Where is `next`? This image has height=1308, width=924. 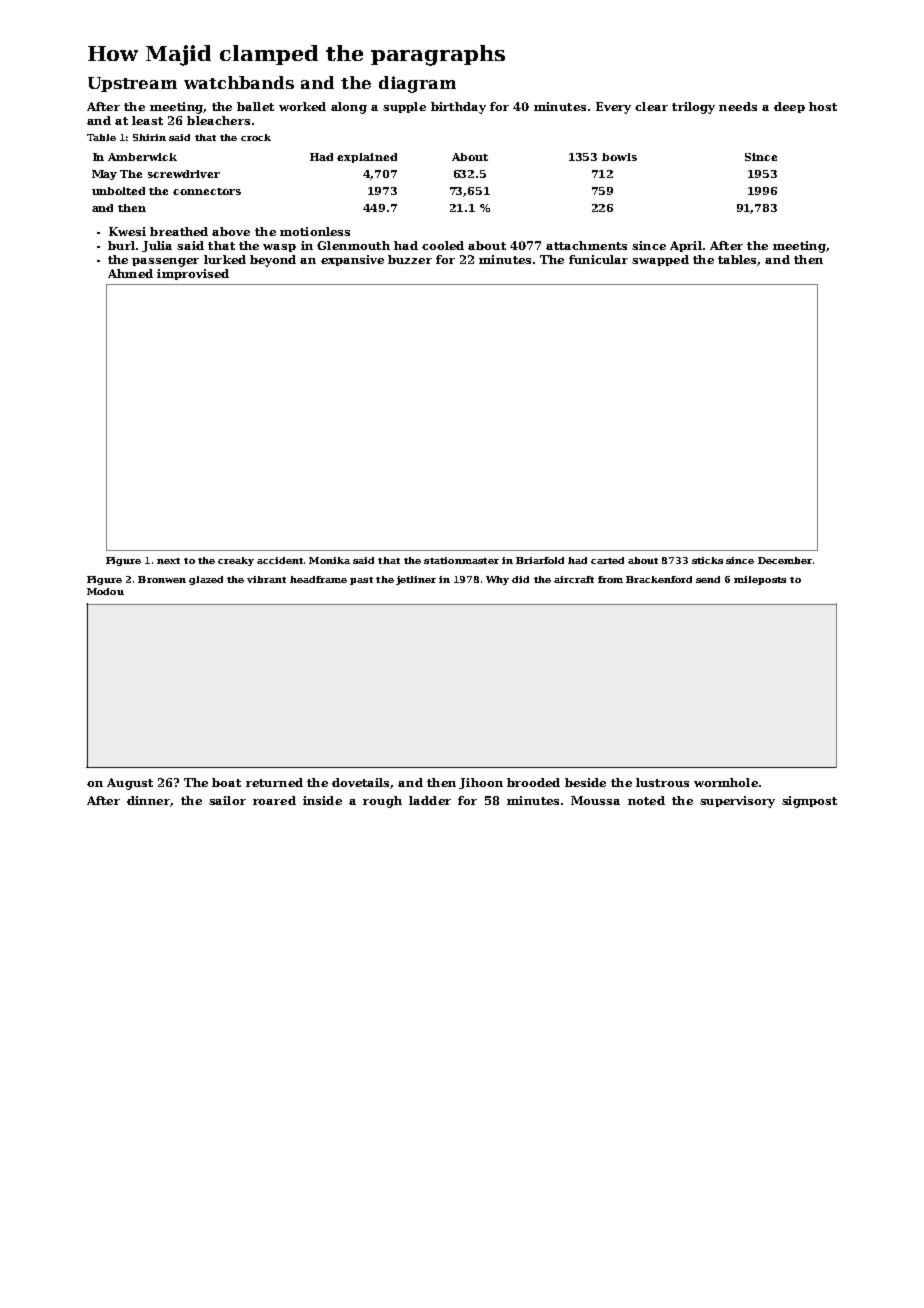 next is located at coordinates (168, 561).
